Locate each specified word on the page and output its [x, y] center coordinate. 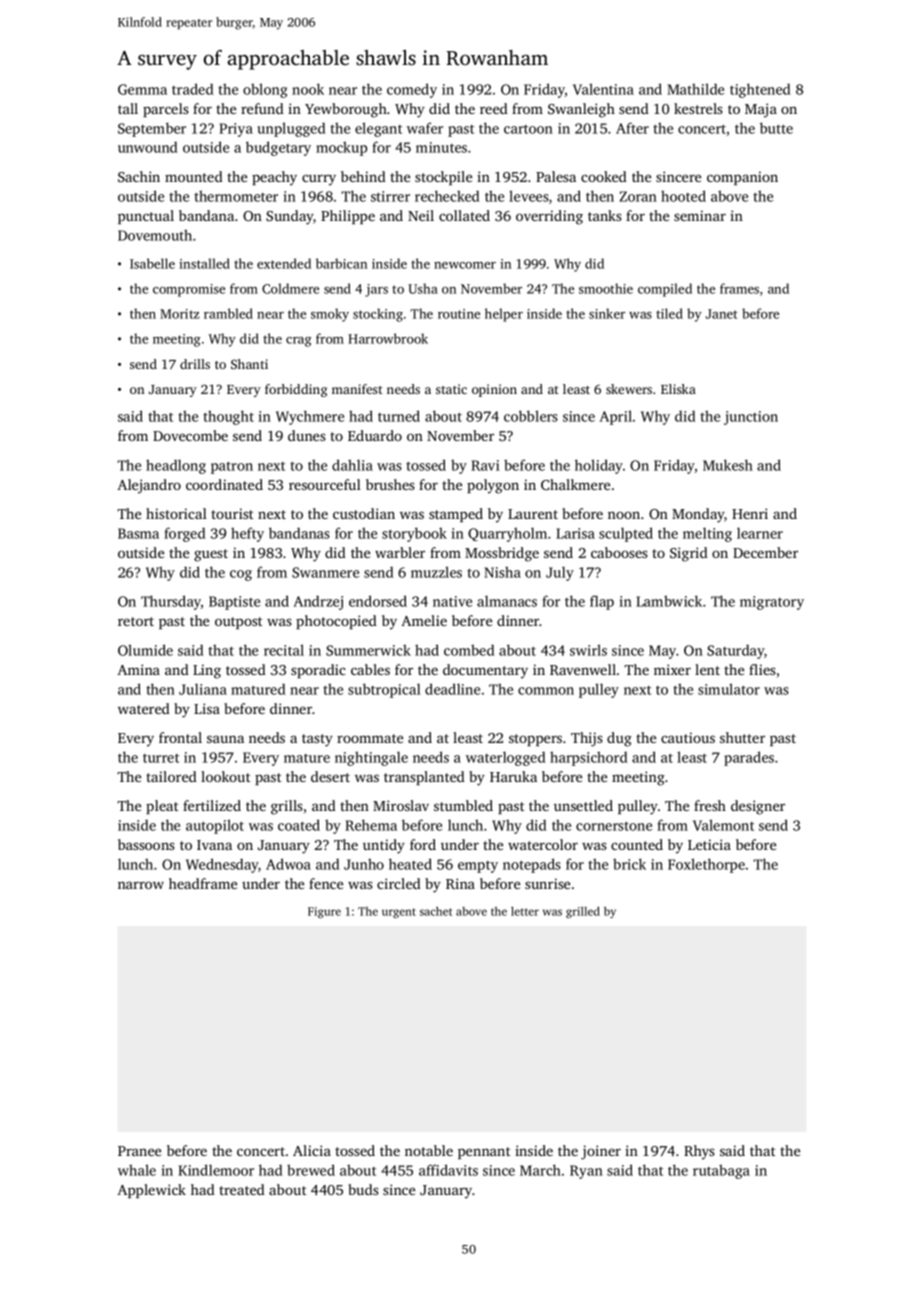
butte [776, 128]
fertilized [212, 805]
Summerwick [368, 650]
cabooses [619, 552]
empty [478, 867]
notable [429, 1150]
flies [762, 669]
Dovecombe [190, 435]
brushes [390, 484]
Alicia [312, 1150]
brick [629, 864]
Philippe [348, 217]
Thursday [171, 602]
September [152, 129]
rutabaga [721, 1171]
